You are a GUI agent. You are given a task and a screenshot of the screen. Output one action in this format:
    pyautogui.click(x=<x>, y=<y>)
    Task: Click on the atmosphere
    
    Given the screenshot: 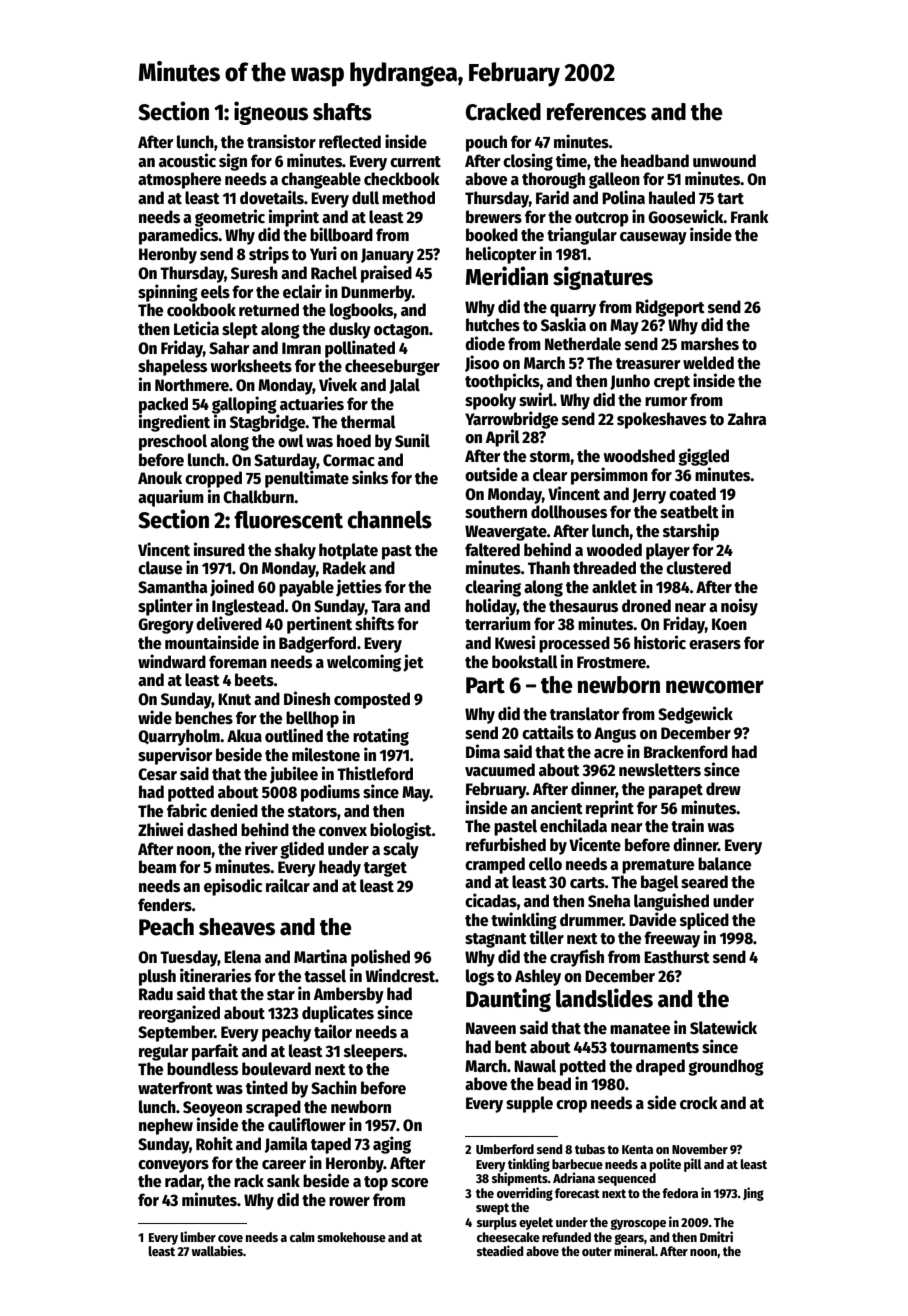 What is the action you would take?
    pyautogui.click(x=179, y=180)
